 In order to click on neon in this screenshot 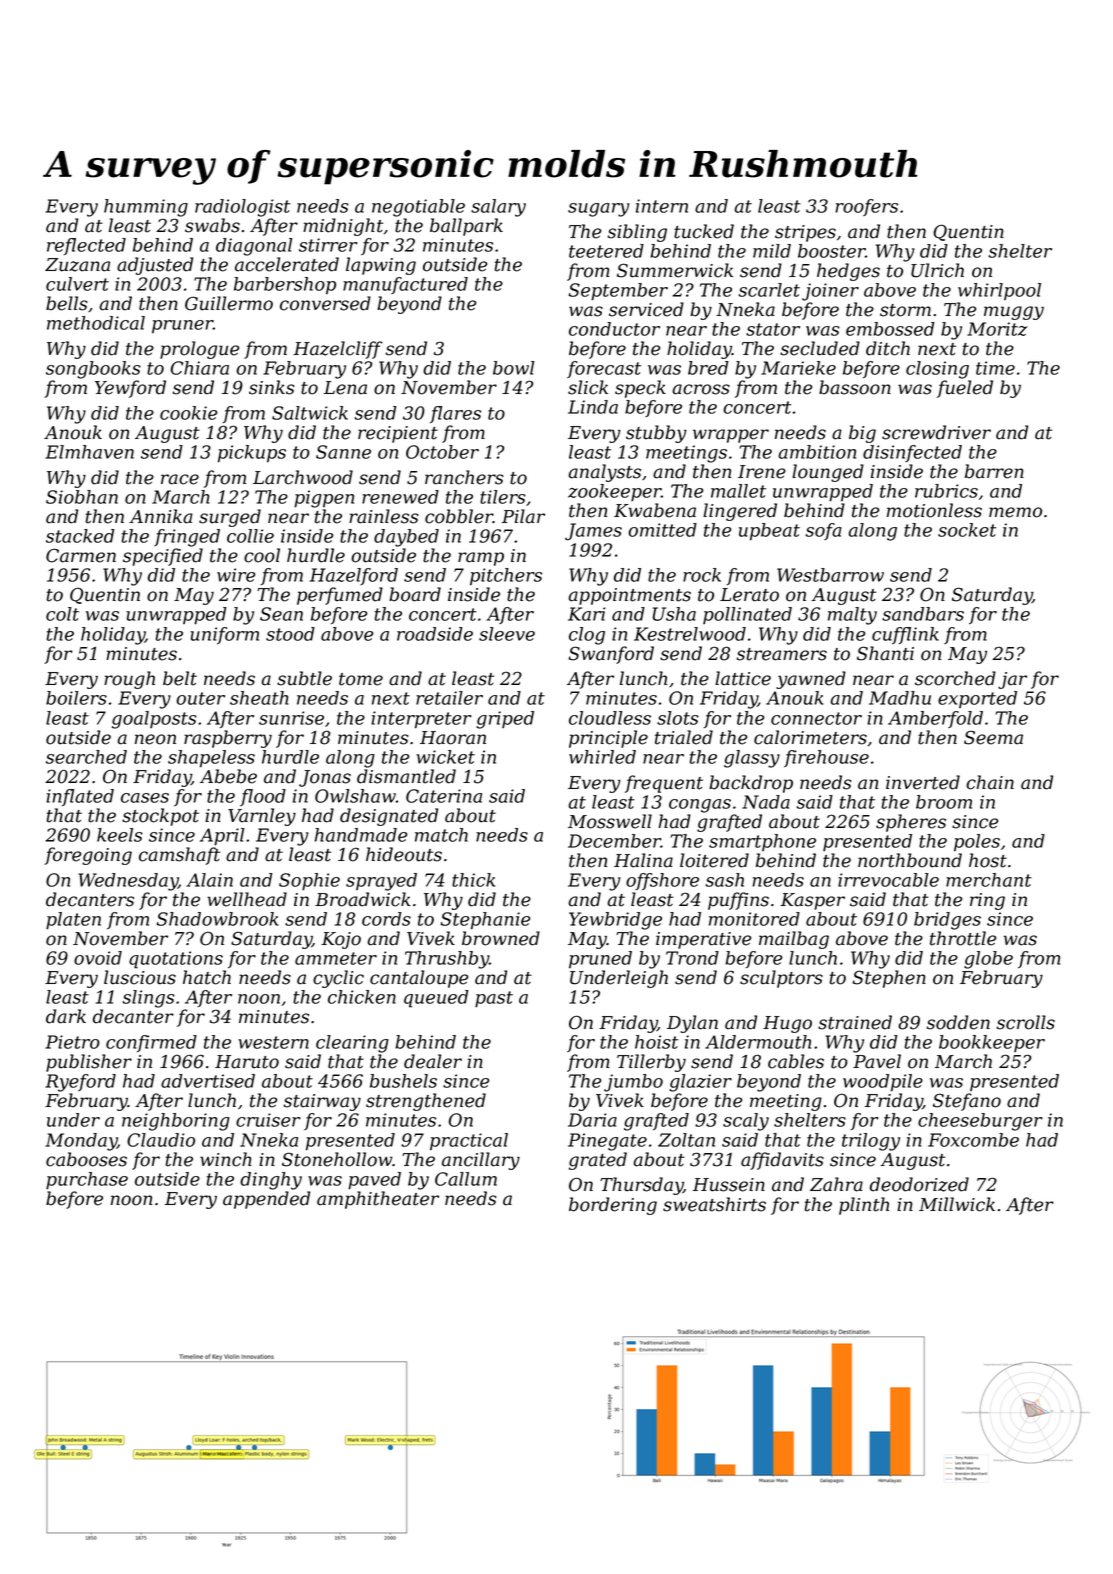, I will do `click(155, 739)`.
